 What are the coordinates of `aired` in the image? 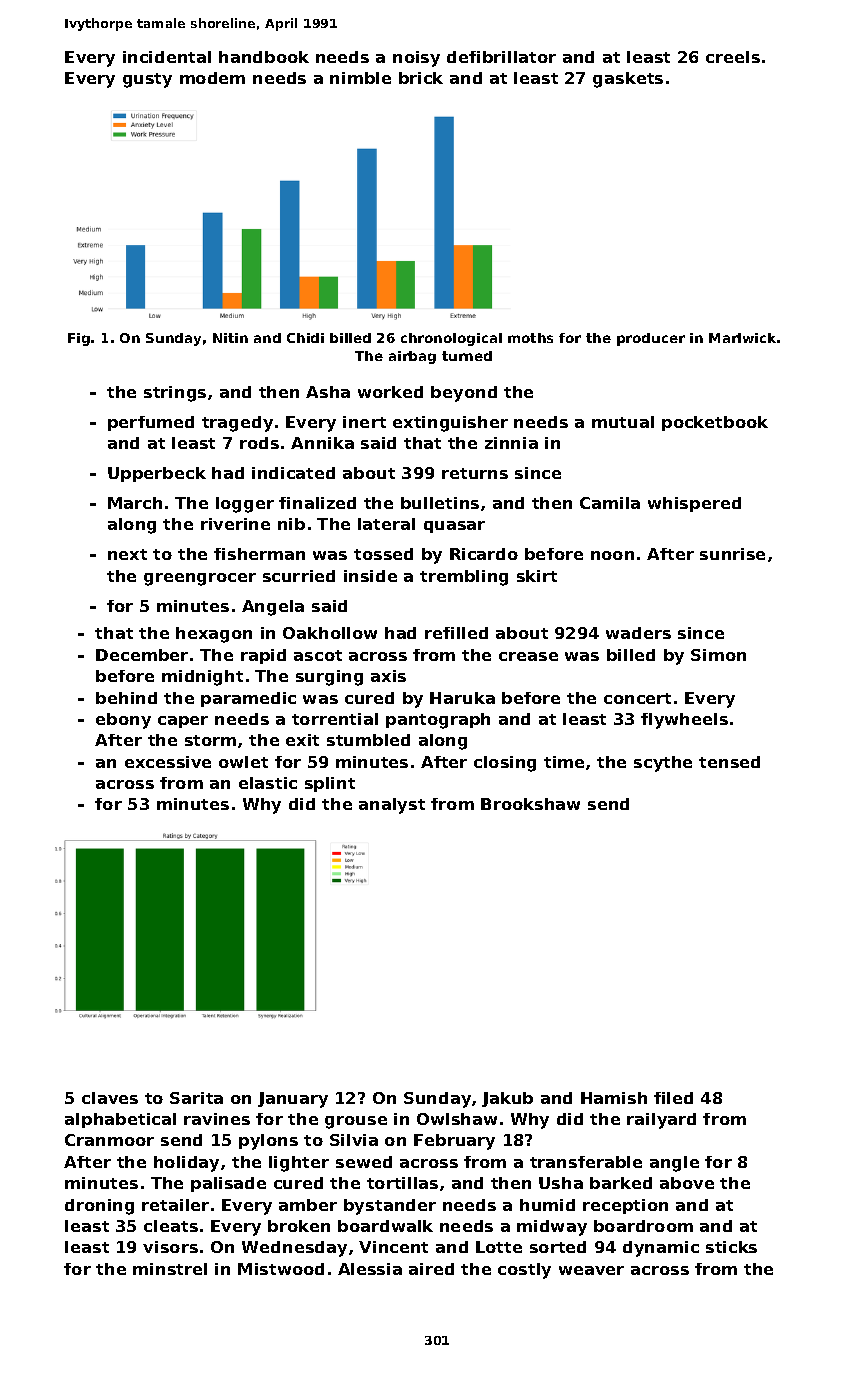 It's located at (431, 1269).
